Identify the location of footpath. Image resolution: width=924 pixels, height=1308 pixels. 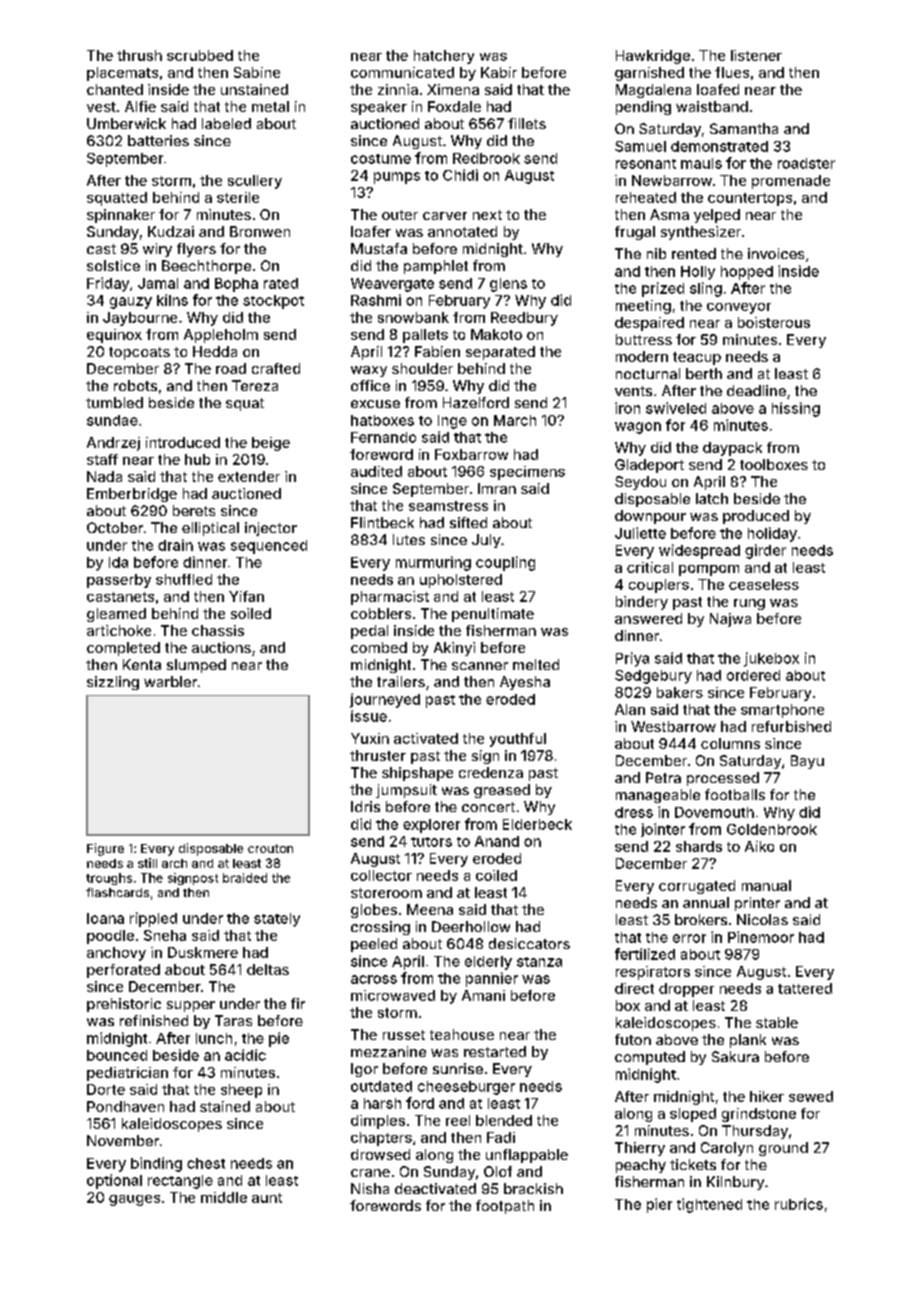
(505, 1207).
